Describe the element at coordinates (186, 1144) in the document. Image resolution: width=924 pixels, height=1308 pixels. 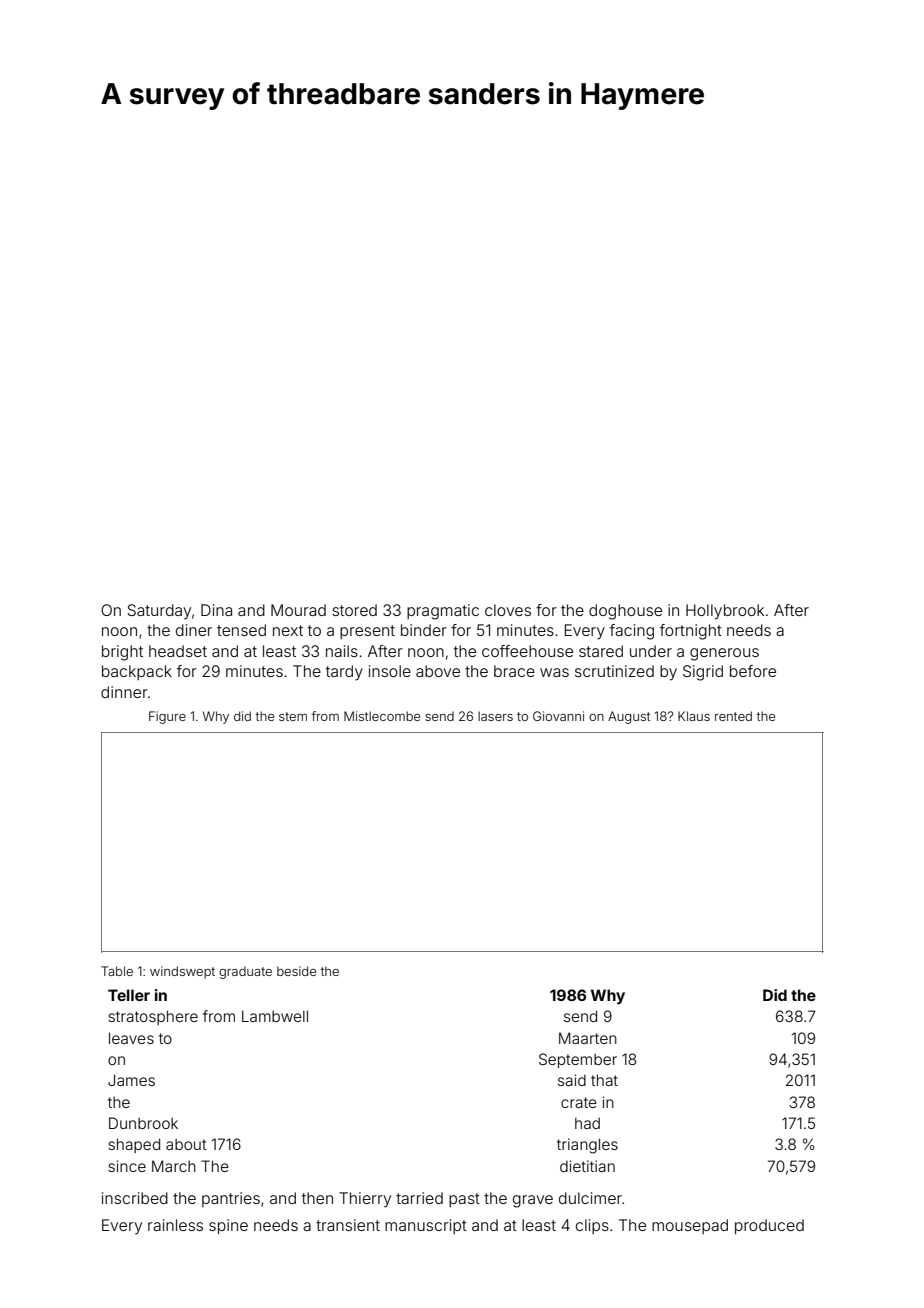
I see `about` at that location.
